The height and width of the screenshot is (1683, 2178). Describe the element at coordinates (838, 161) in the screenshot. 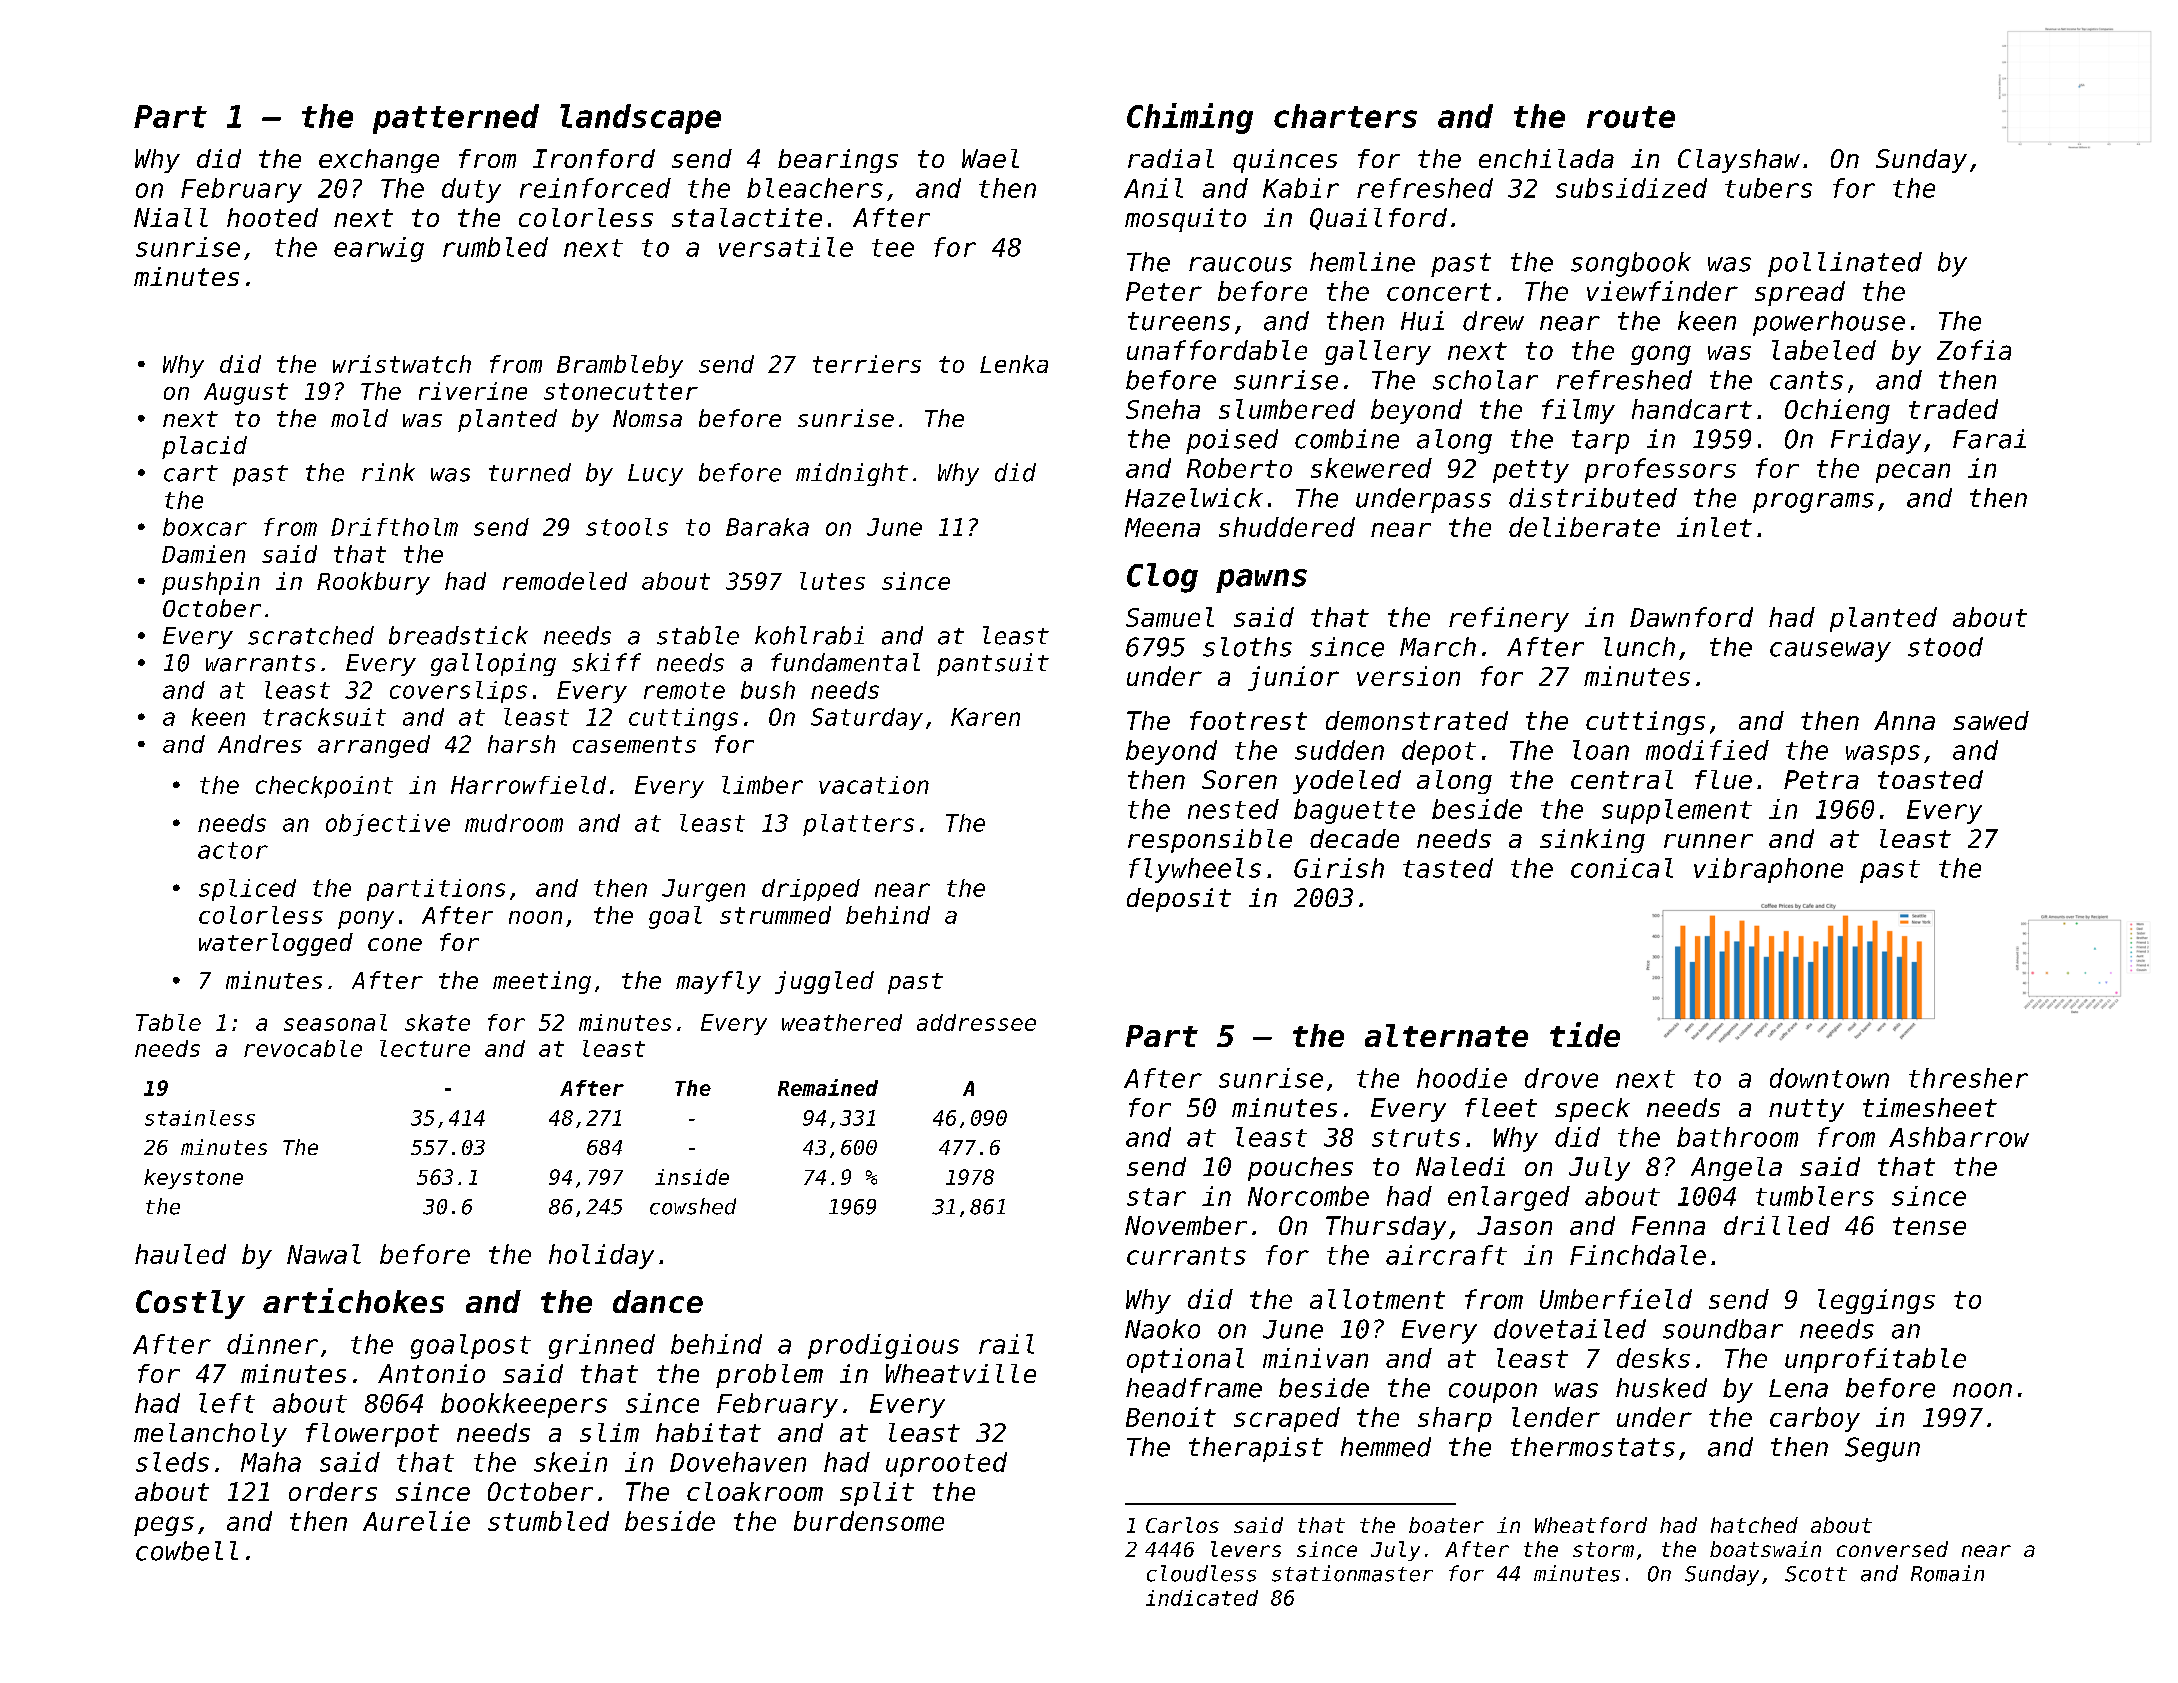

I see `bearings` at that location.
